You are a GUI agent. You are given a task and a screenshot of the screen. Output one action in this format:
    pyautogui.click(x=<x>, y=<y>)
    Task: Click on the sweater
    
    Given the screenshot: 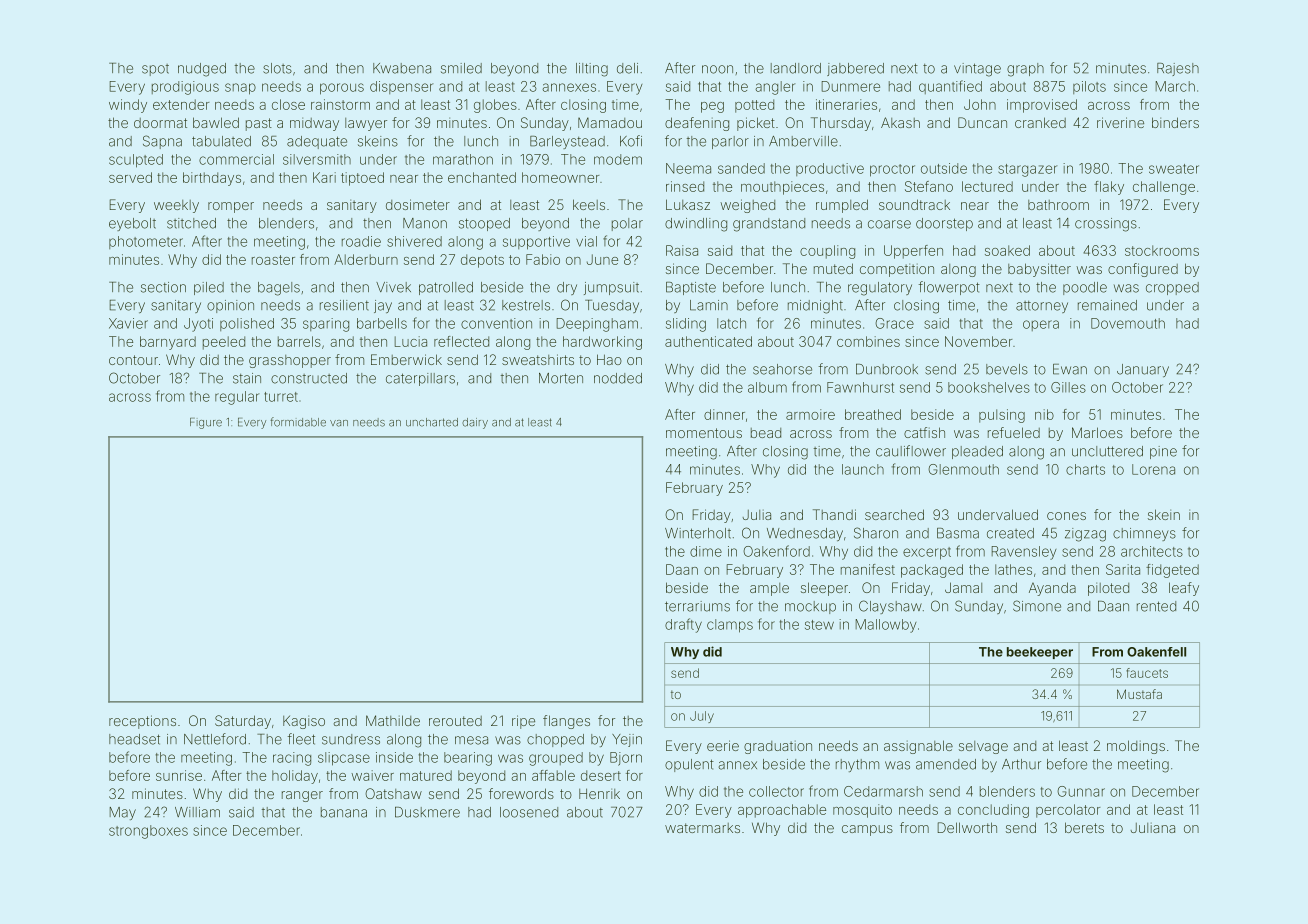 What is the action you would take?
    pyautogui.click(x=1174, y=169)
